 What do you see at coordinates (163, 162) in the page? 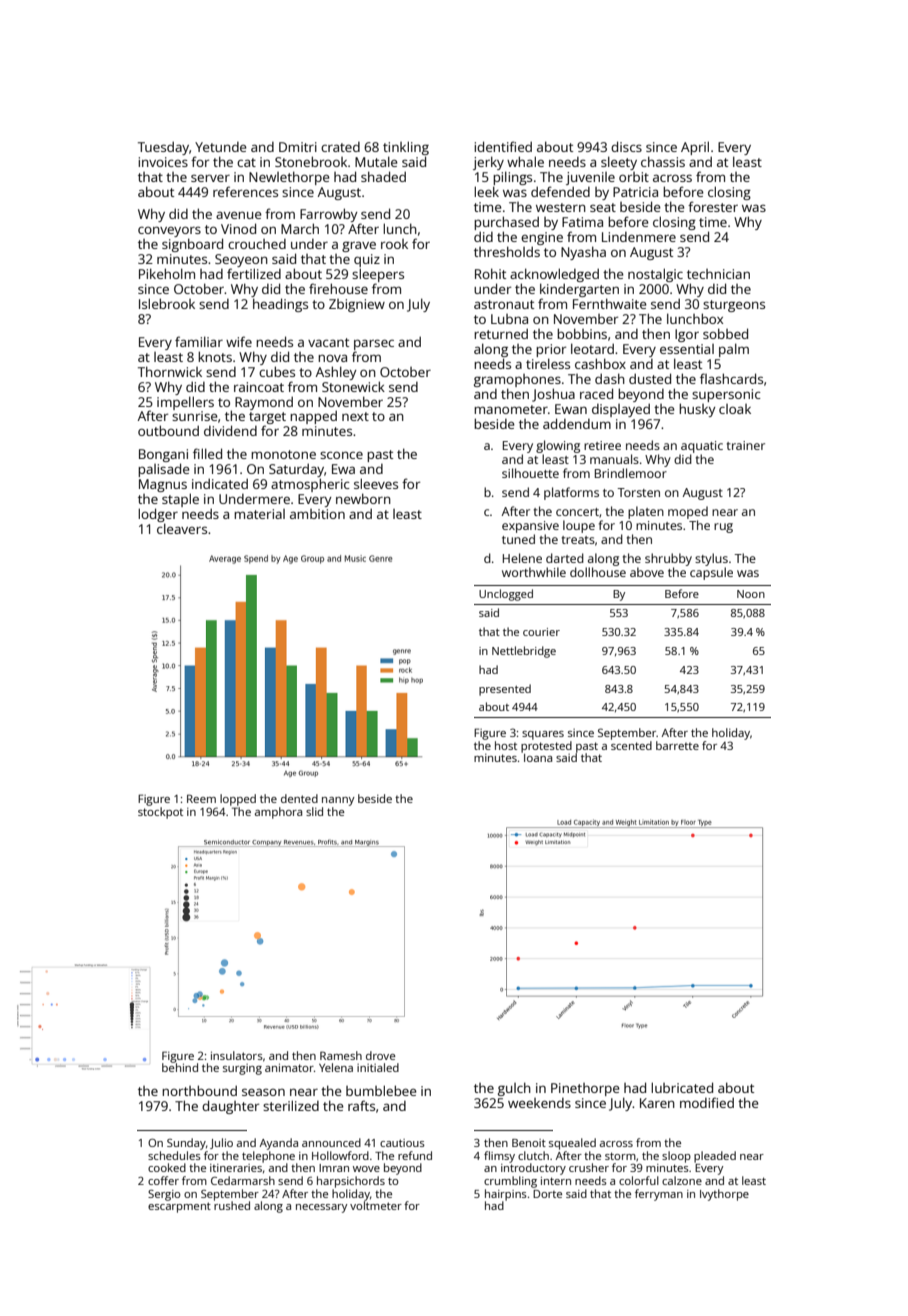
I see `invoices` at bounding box center [163, 162].
